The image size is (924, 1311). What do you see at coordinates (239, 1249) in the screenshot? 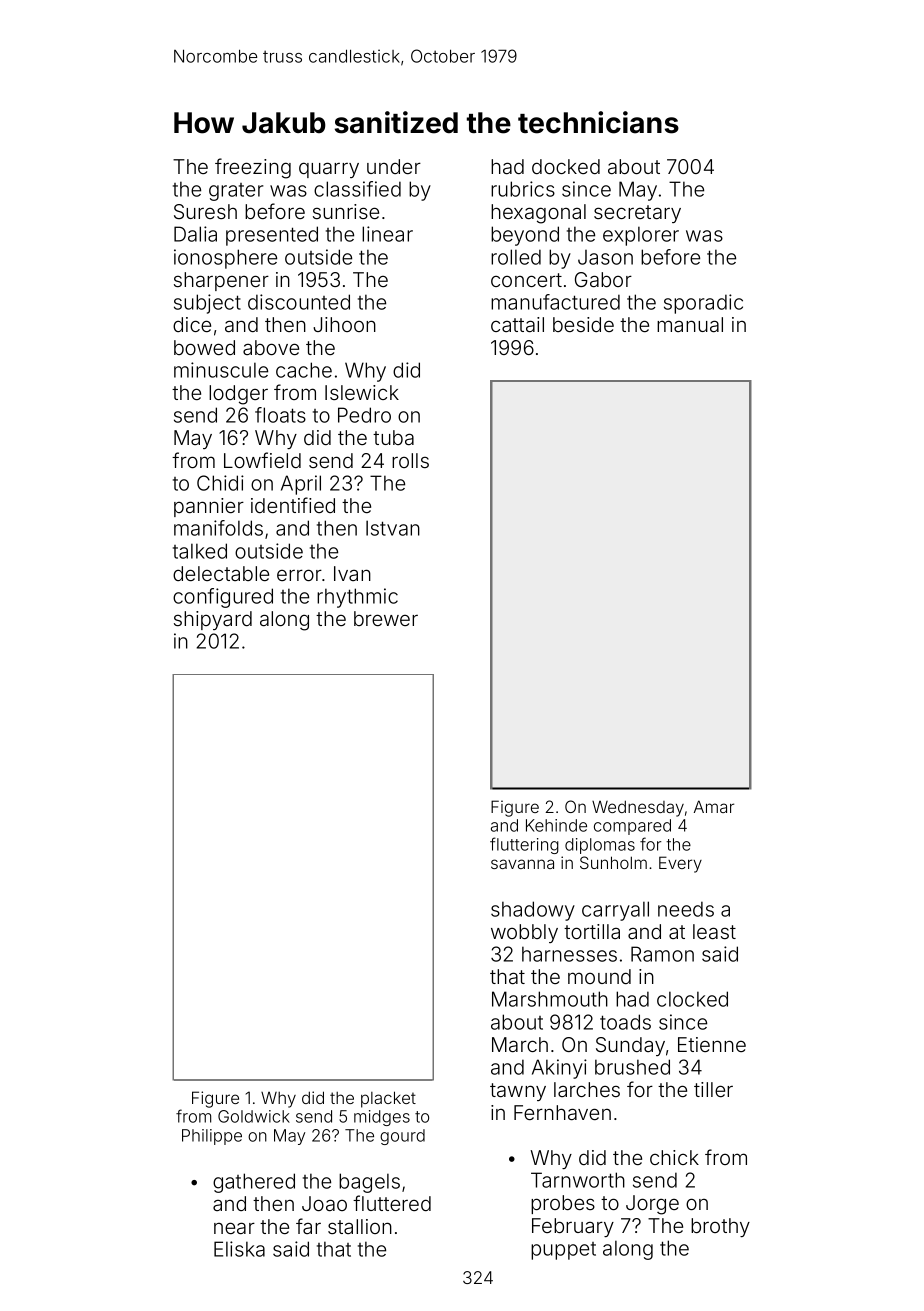
I see `Eliska` at bounding box center [239, 1249].
